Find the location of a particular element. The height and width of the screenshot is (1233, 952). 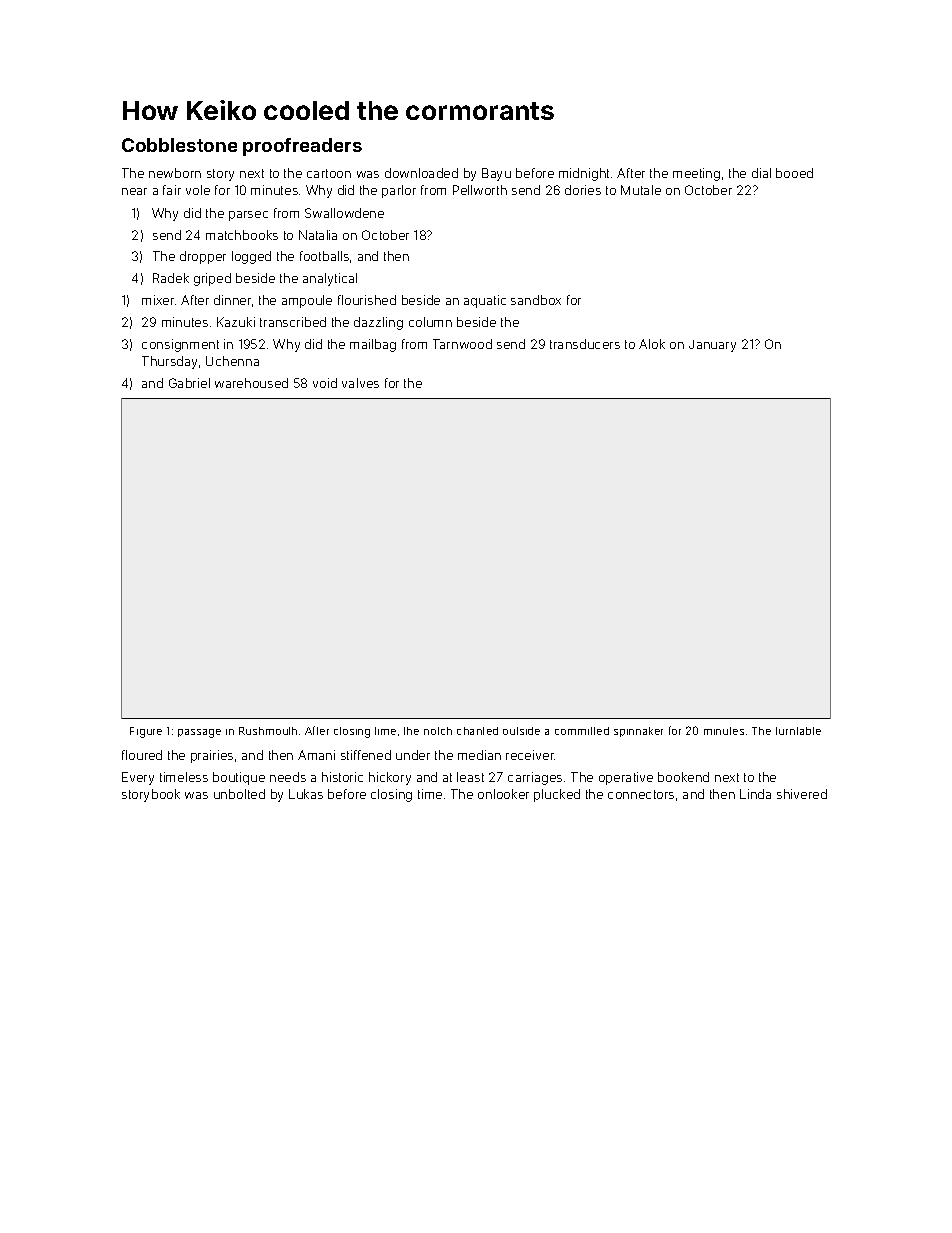

Figure is located at coordinates (146, 732).
